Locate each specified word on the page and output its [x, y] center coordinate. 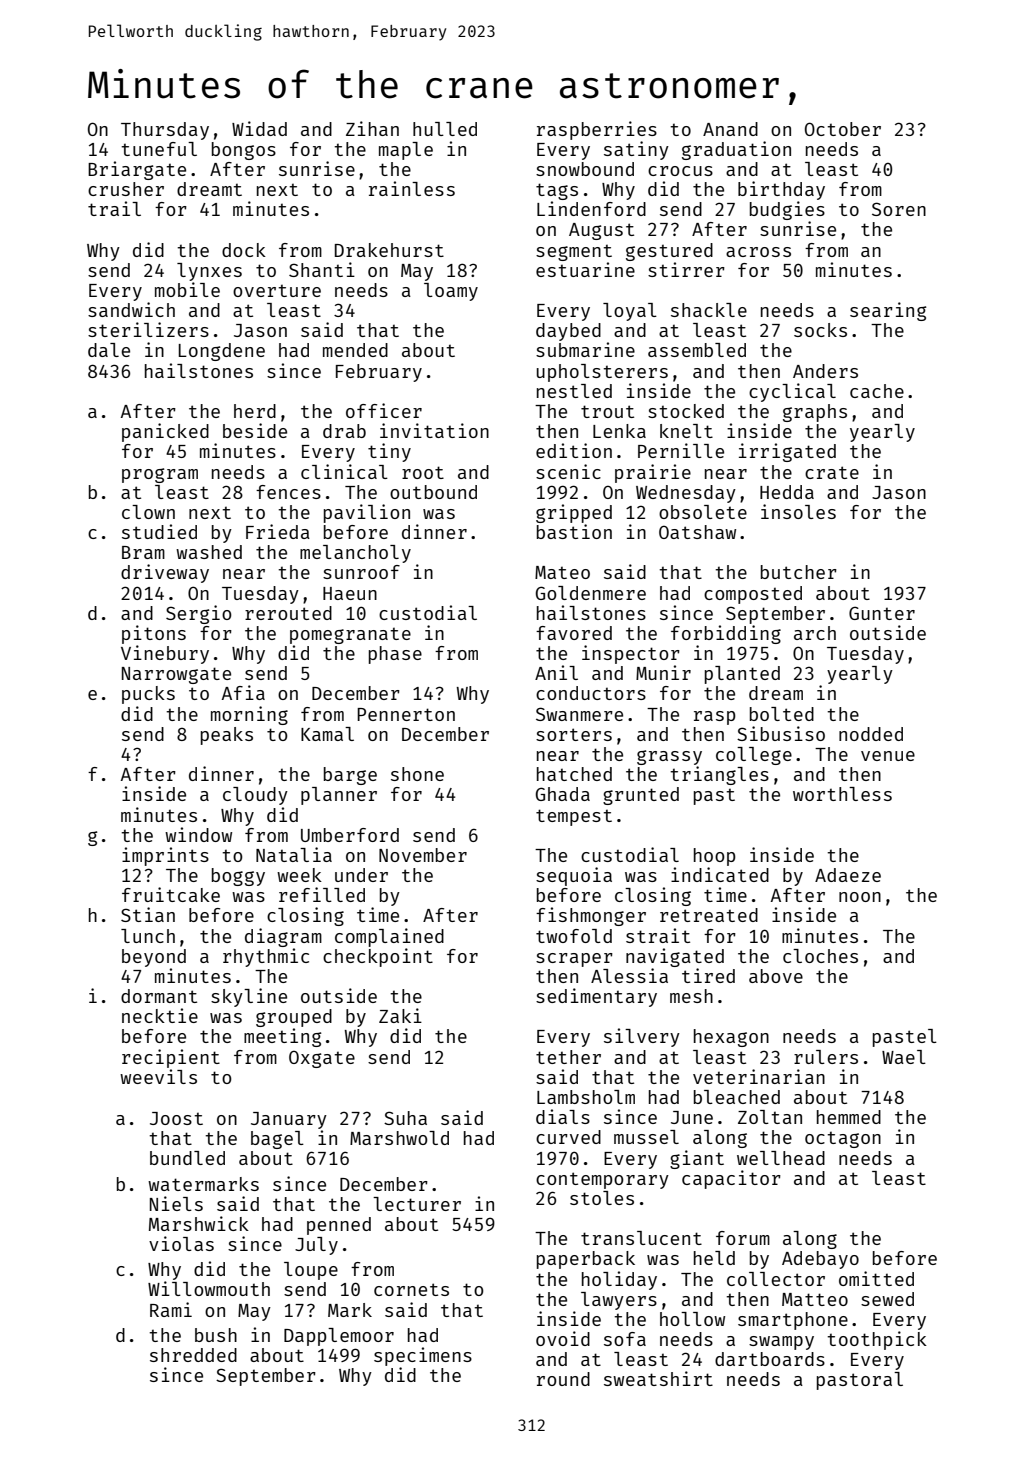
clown [148, 512]
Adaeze [848, 875]
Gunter [882, 613]
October [843, 129]
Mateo [562, 572]
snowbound [585, 169]
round [563, 1379]
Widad [259, 128]
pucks [148, 695]
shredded [193, 1355]
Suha [405, 1118]
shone [417, 774]
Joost [176, 1118]
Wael [904, 1057]
